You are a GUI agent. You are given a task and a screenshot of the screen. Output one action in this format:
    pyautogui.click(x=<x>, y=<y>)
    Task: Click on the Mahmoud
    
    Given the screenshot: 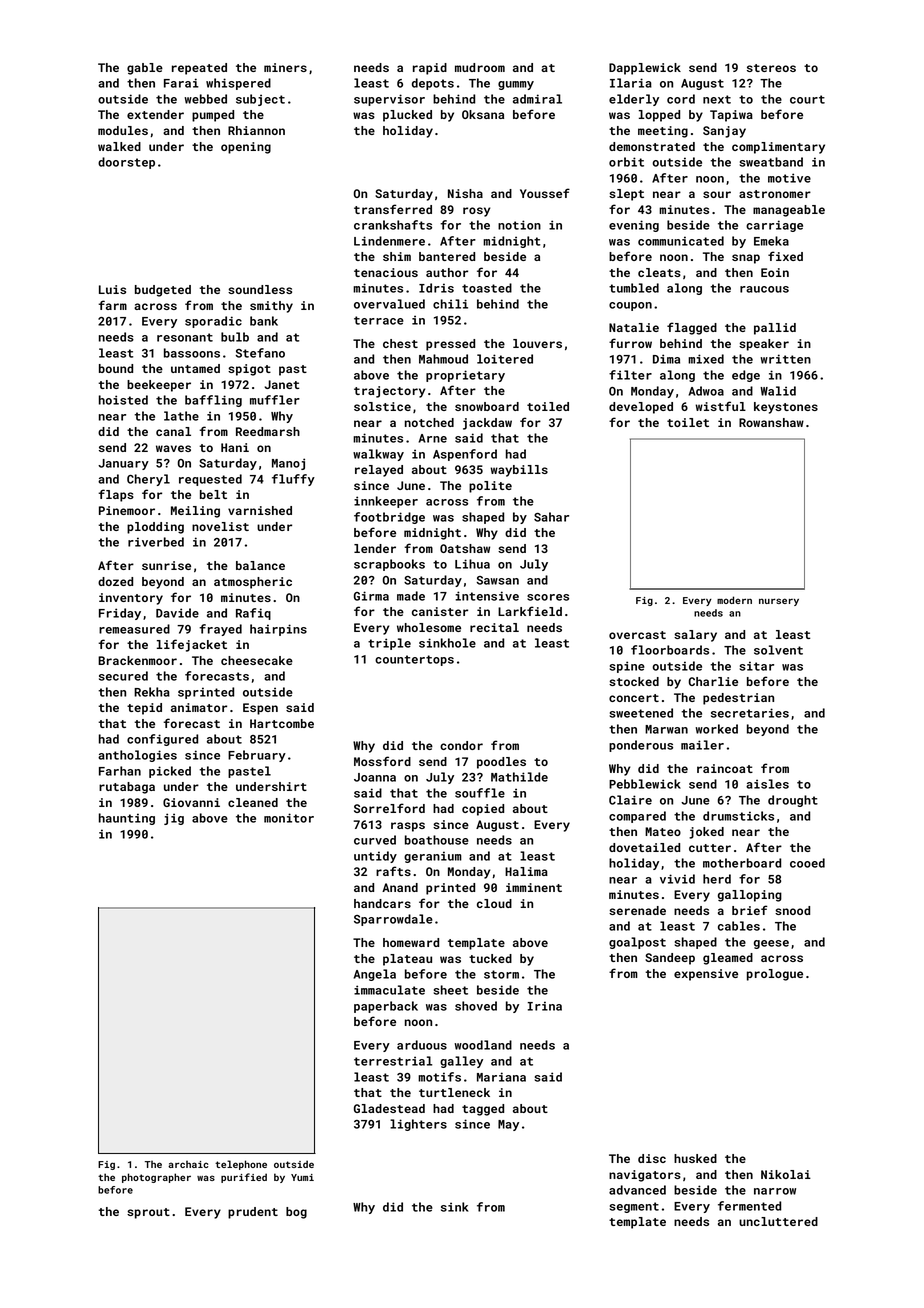 What is the action you would take?
    pyautogui.click(x=443, y=359)
